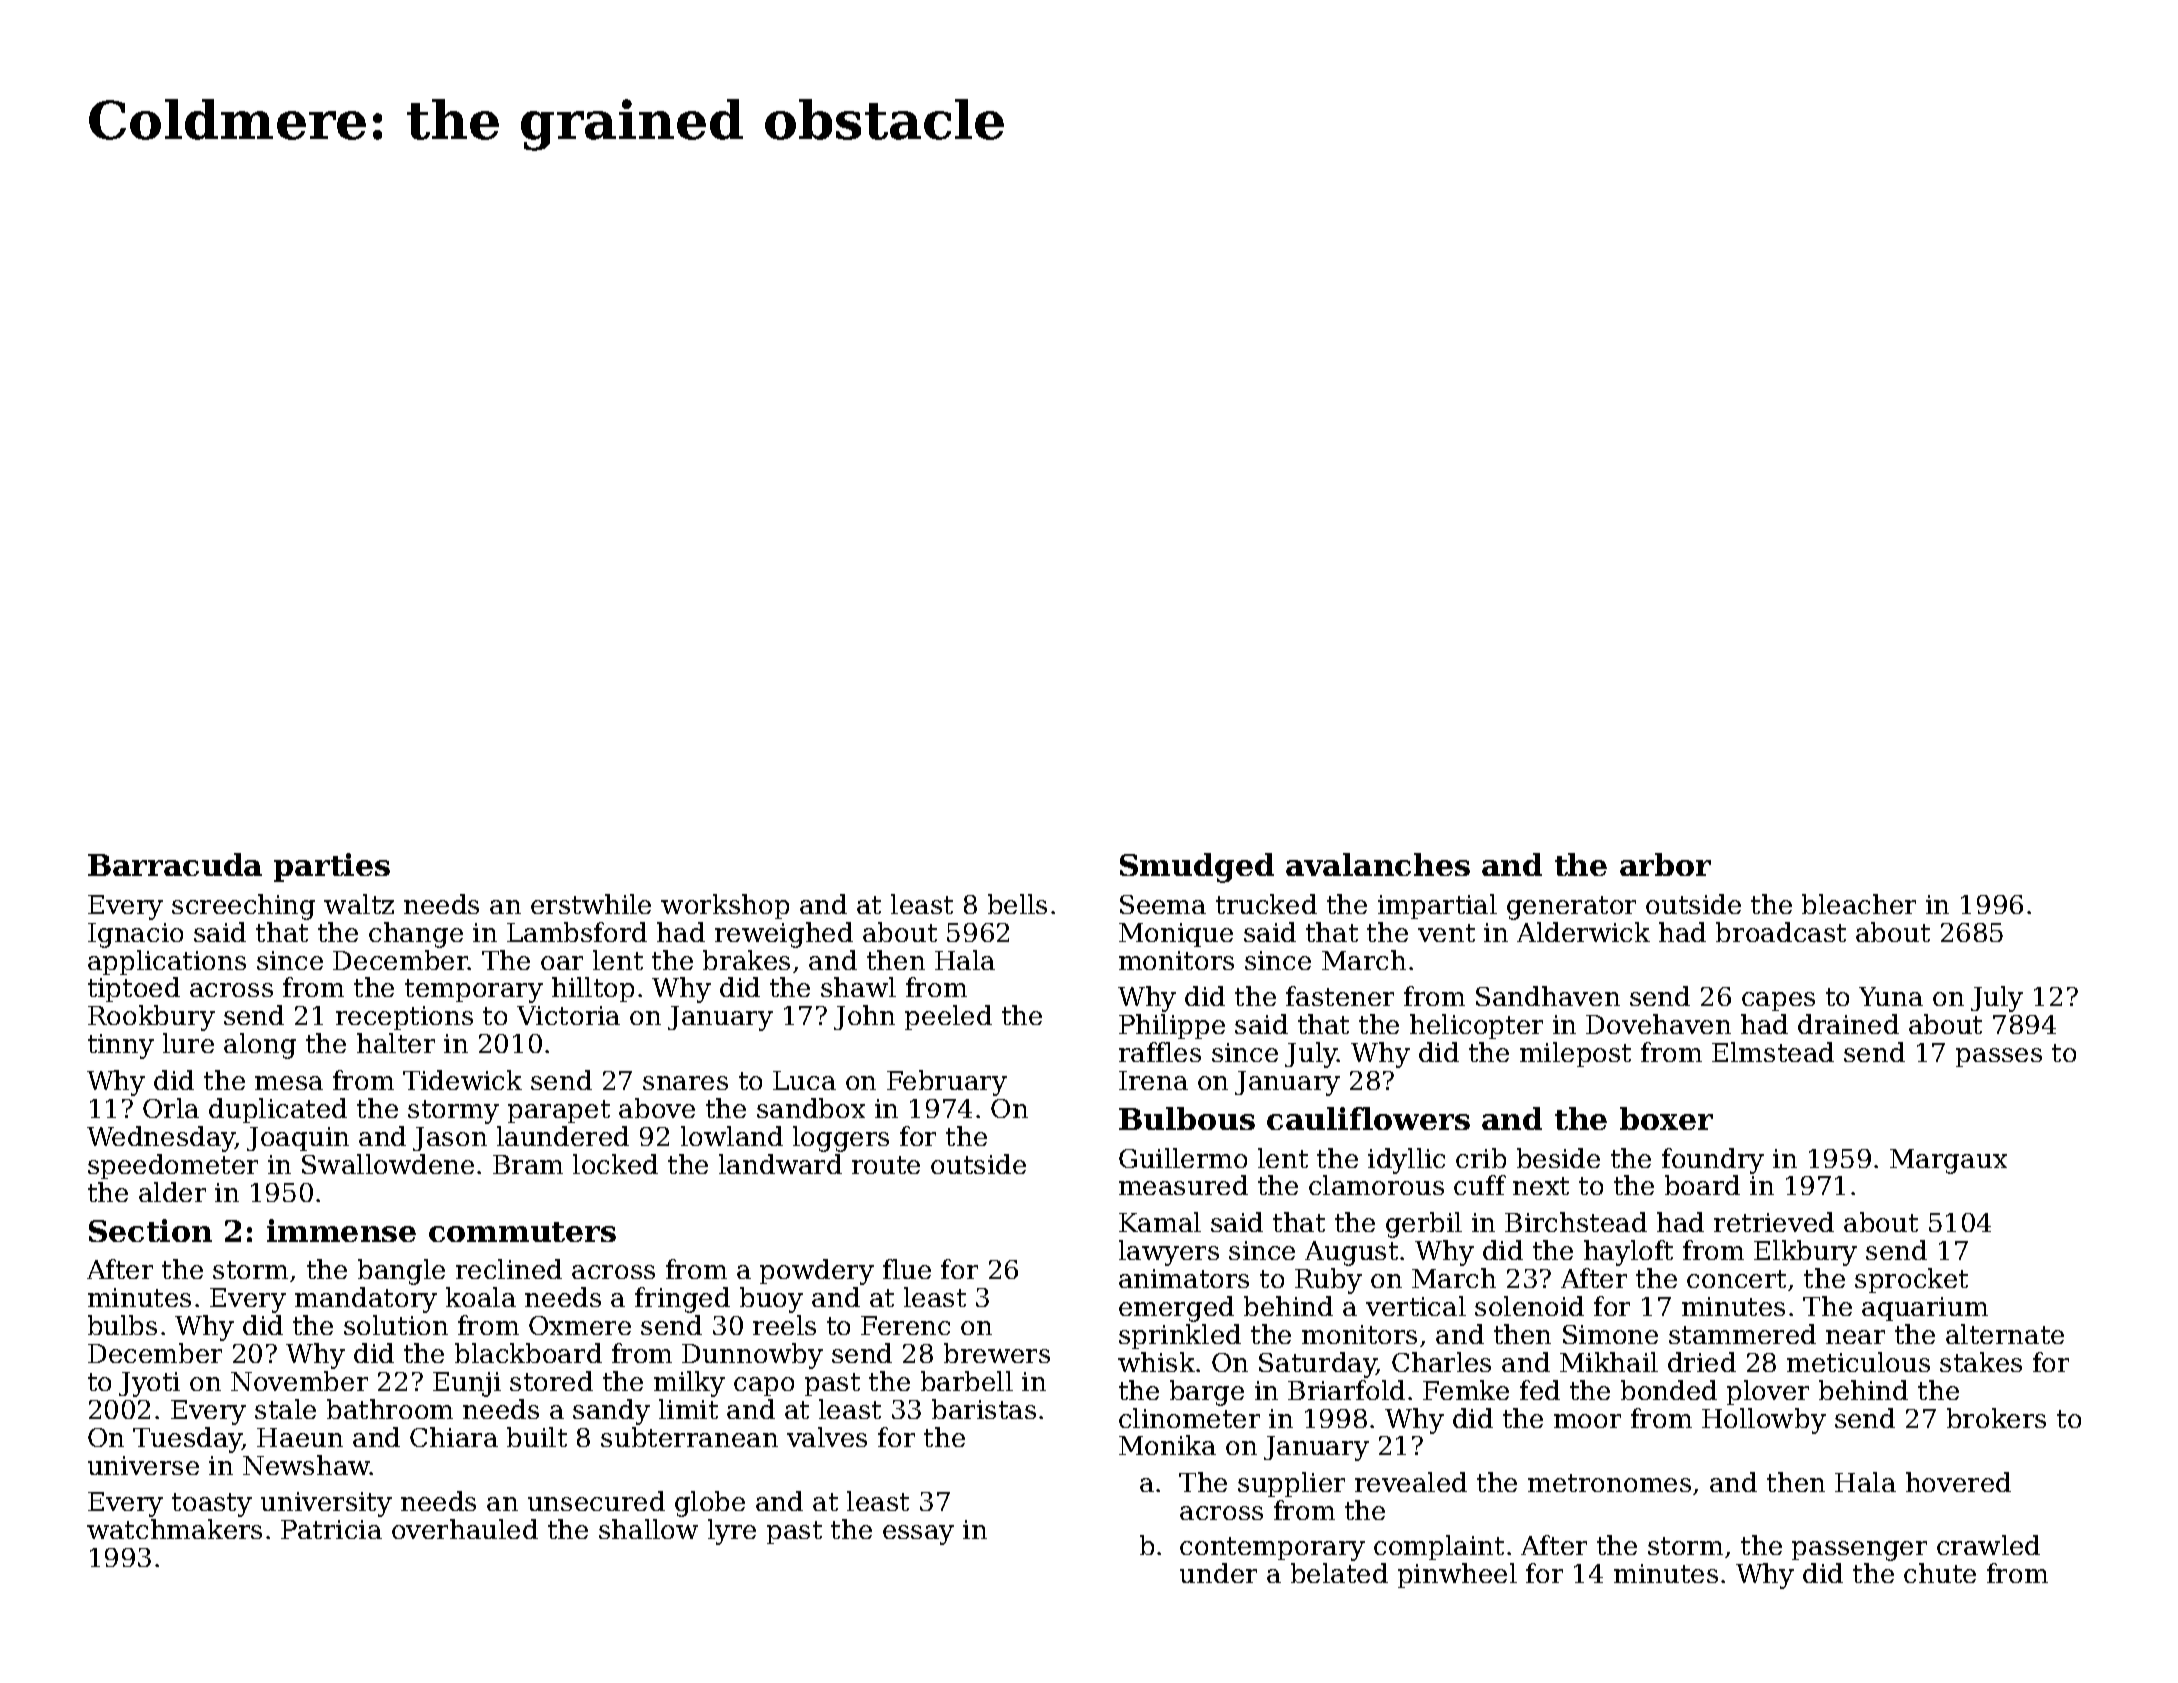 The height and width of the screenshot is (1683, 2178). I want to click on sandbox, so click(811, 1108).
